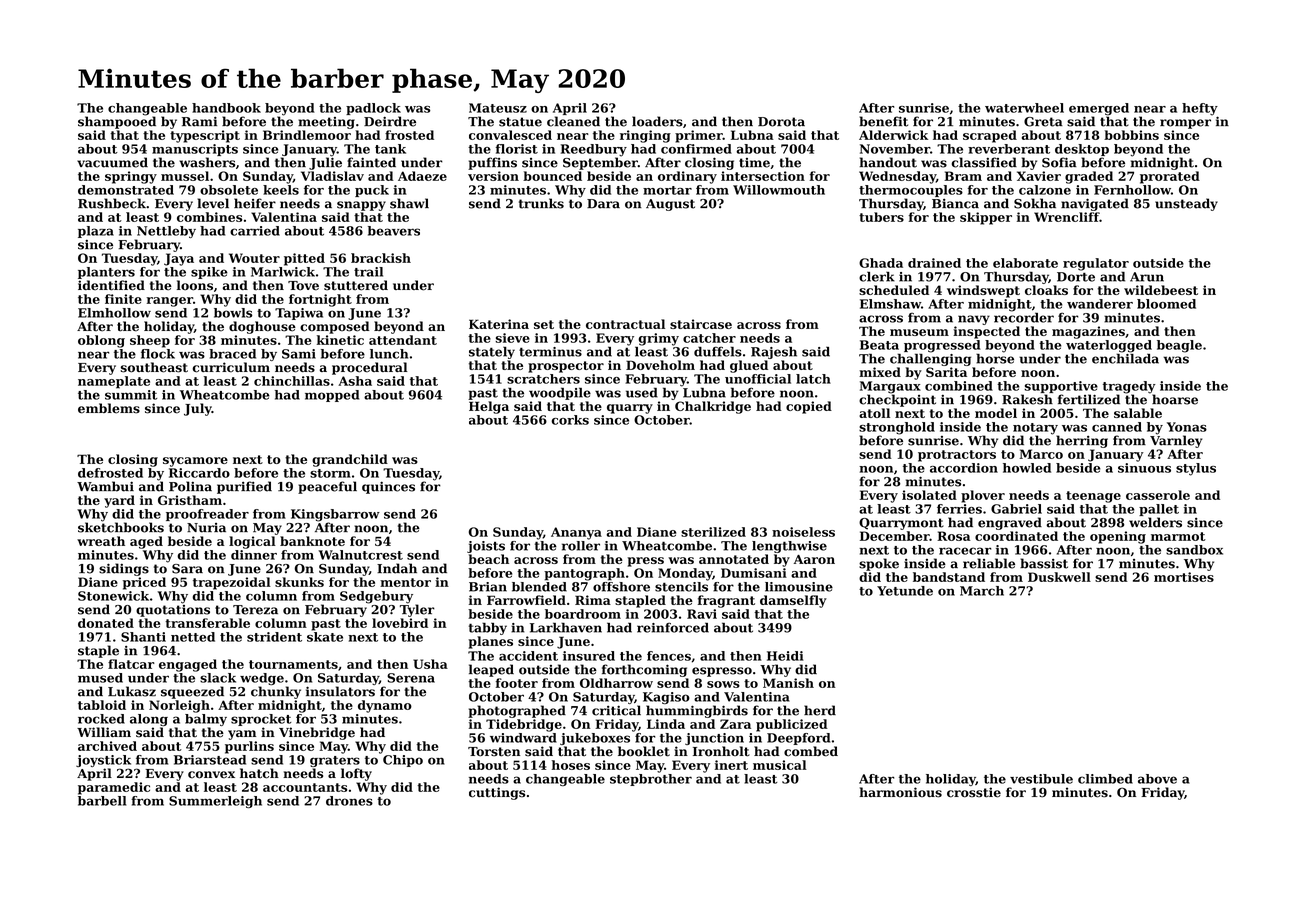 This screenshot has height=924, width=1308. Describe the element at coordinates (781, 122) in the screenshot. I see `Dorota` at that location.
